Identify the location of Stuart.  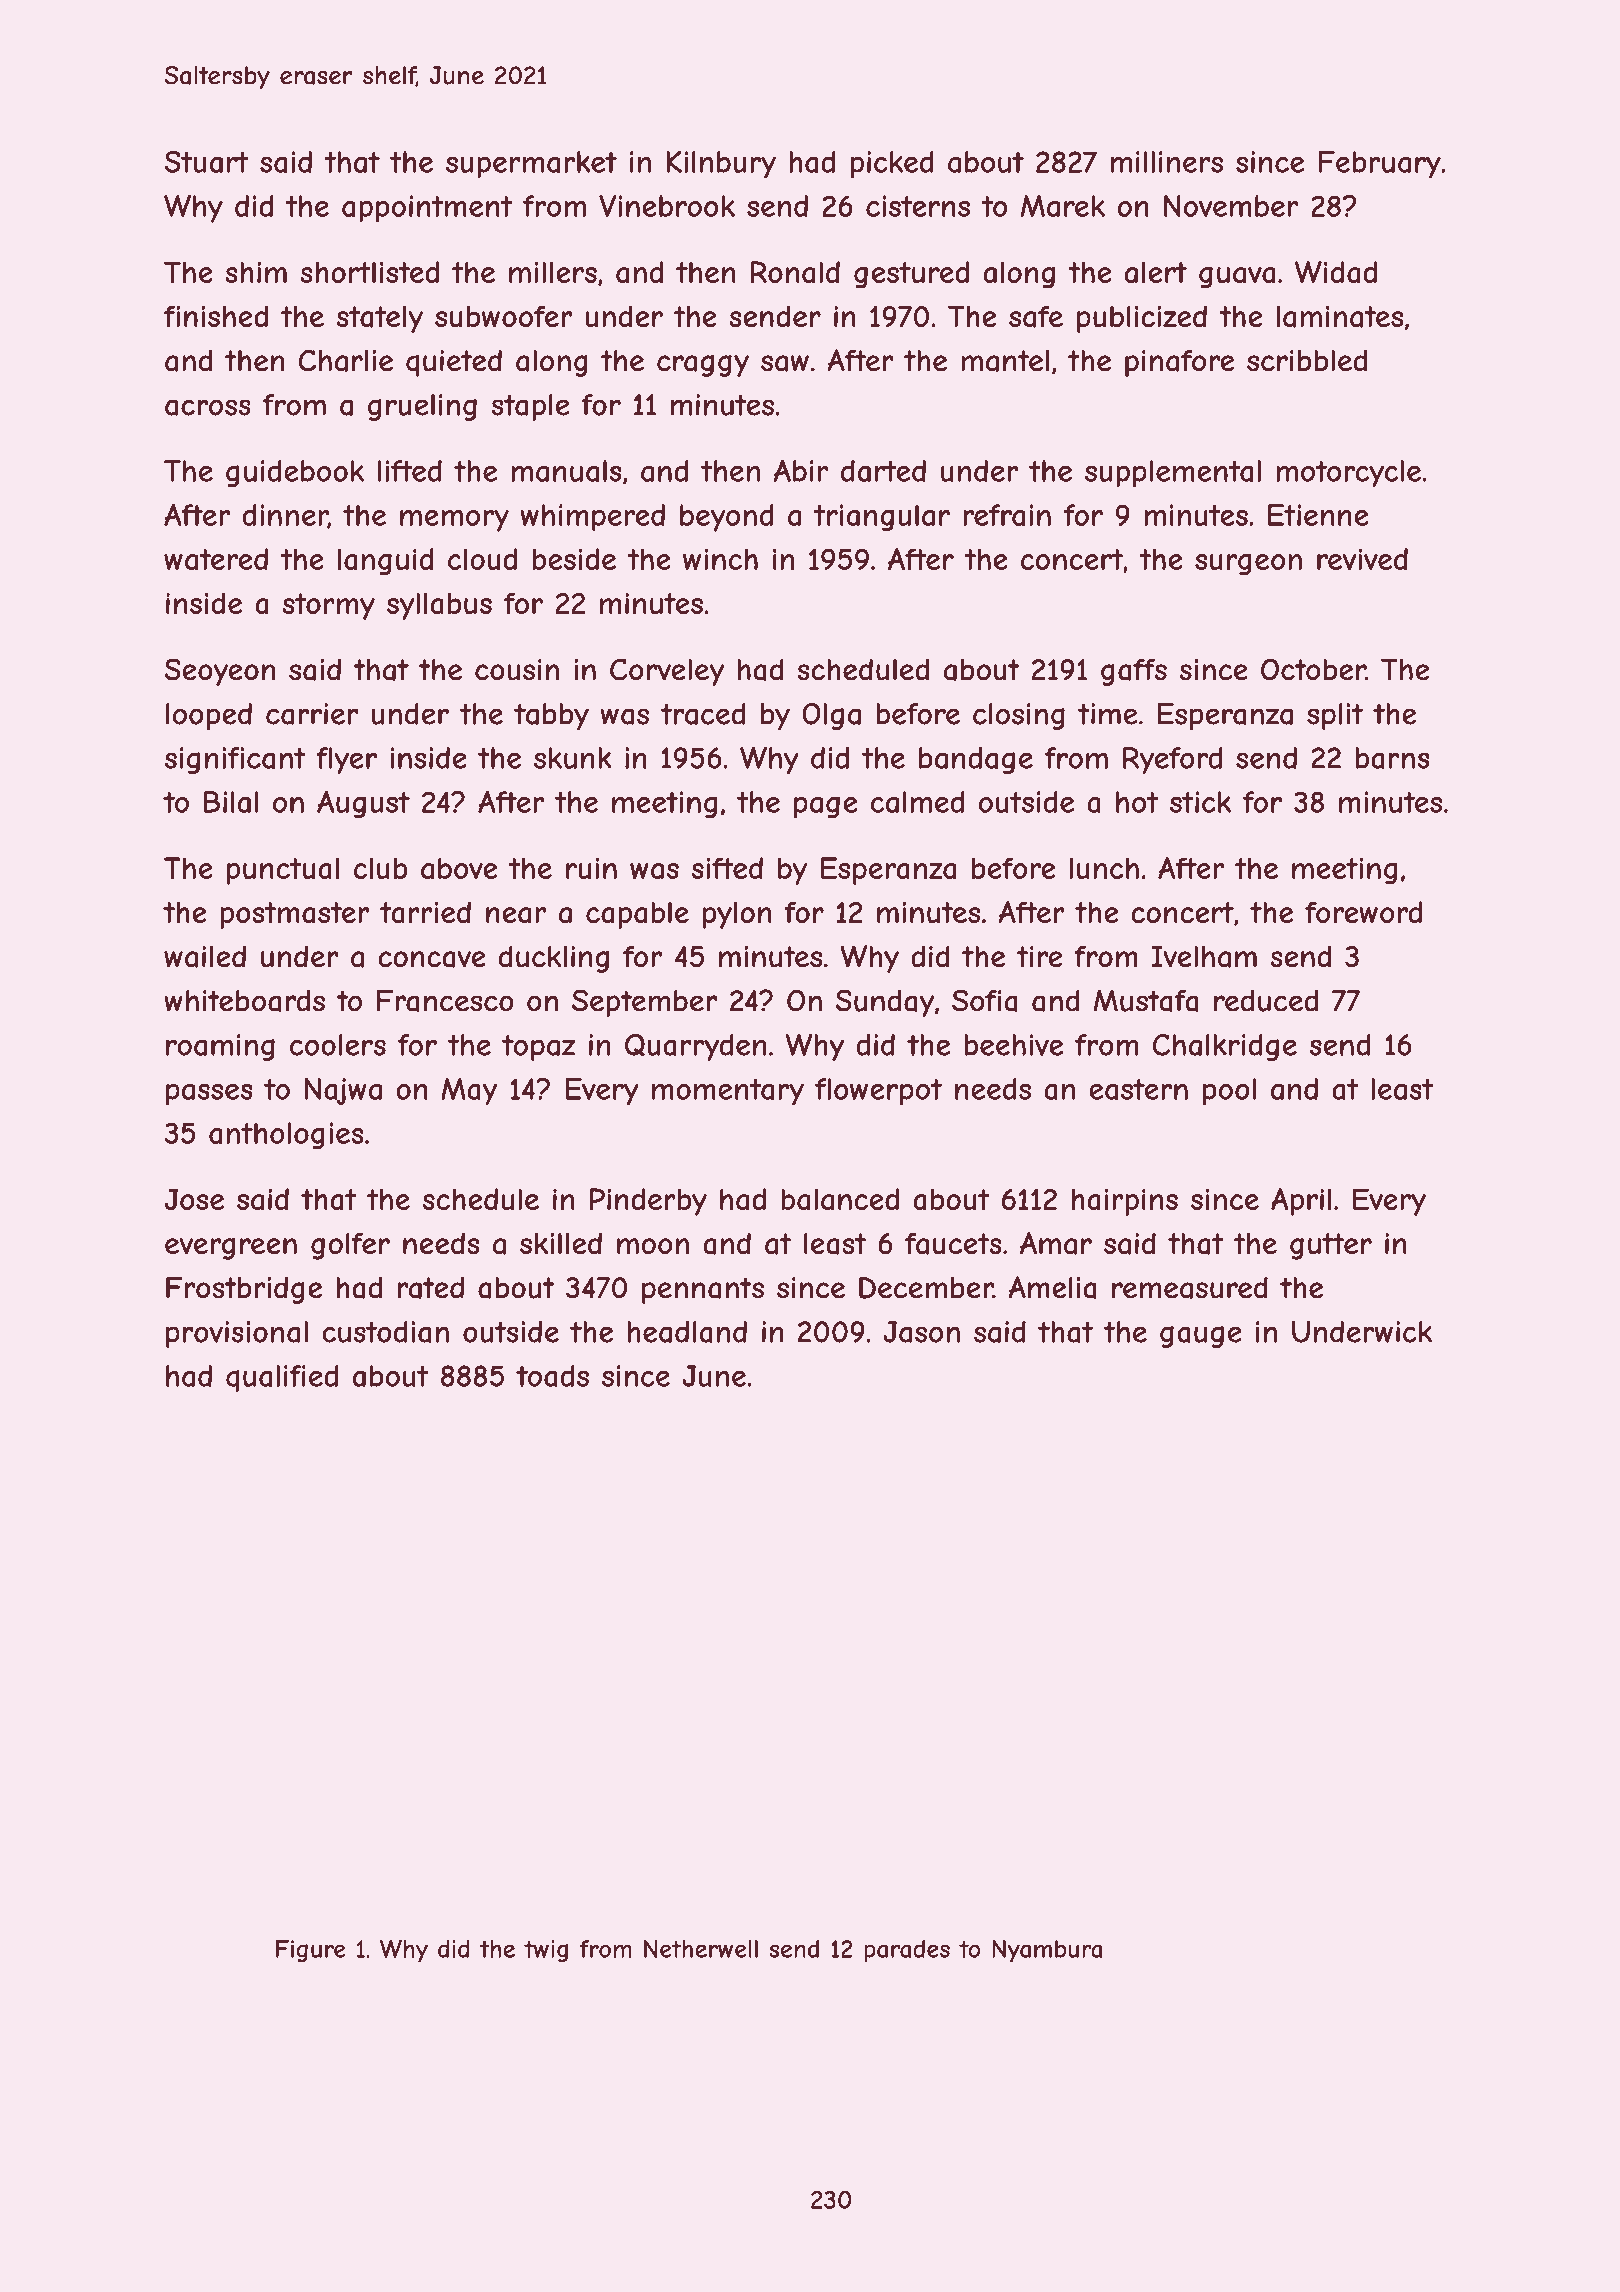
(206, 162).
